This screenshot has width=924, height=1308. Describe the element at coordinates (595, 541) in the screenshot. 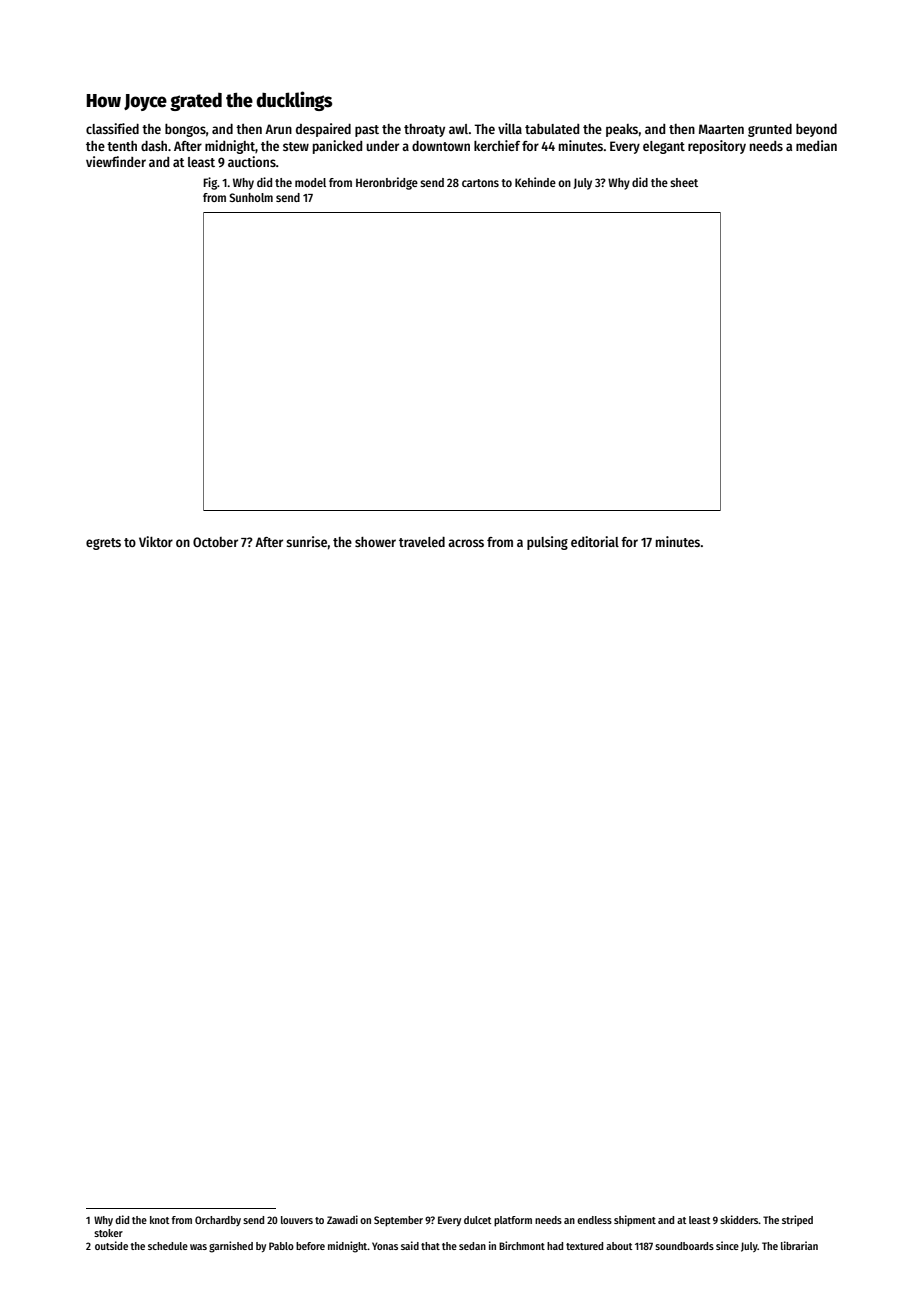

I see `editorial` at that location.
